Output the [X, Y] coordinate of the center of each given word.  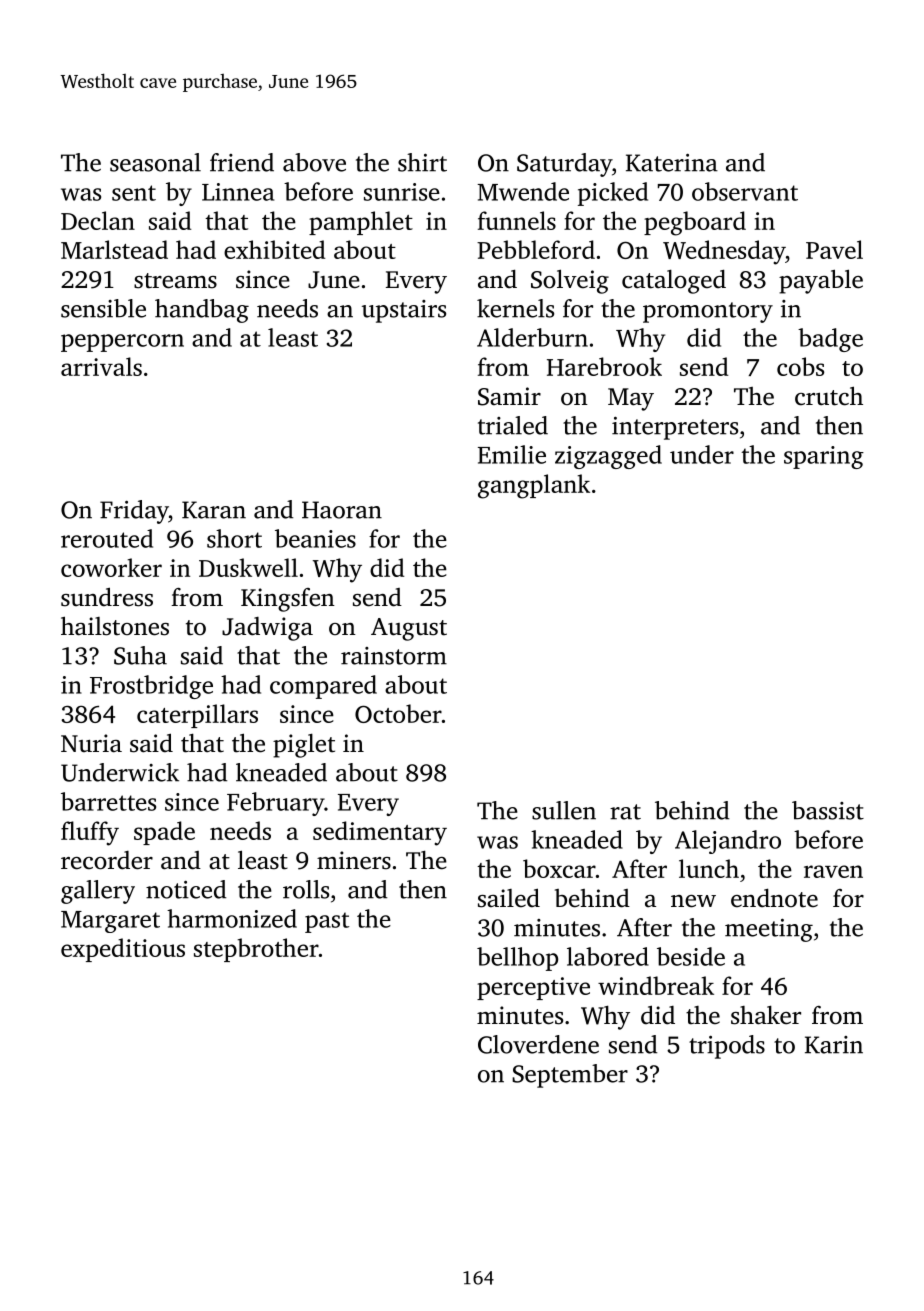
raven [833, 871]
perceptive [533, 988]
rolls [306, 889]
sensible [103, 308]
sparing [824, 457]
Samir [509, 396]
